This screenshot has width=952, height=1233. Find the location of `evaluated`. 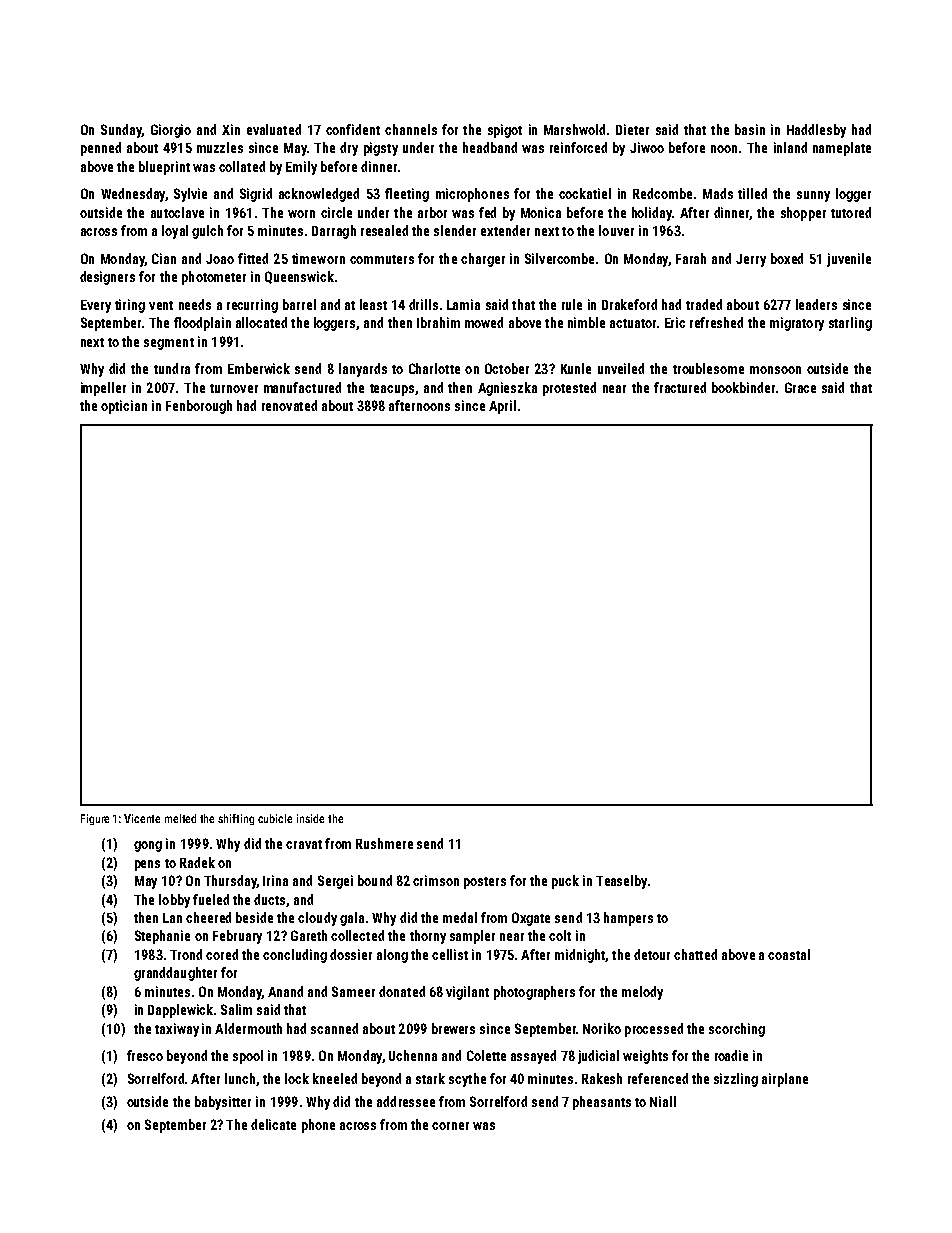

evaluated is located at coordinates (274, 129).
